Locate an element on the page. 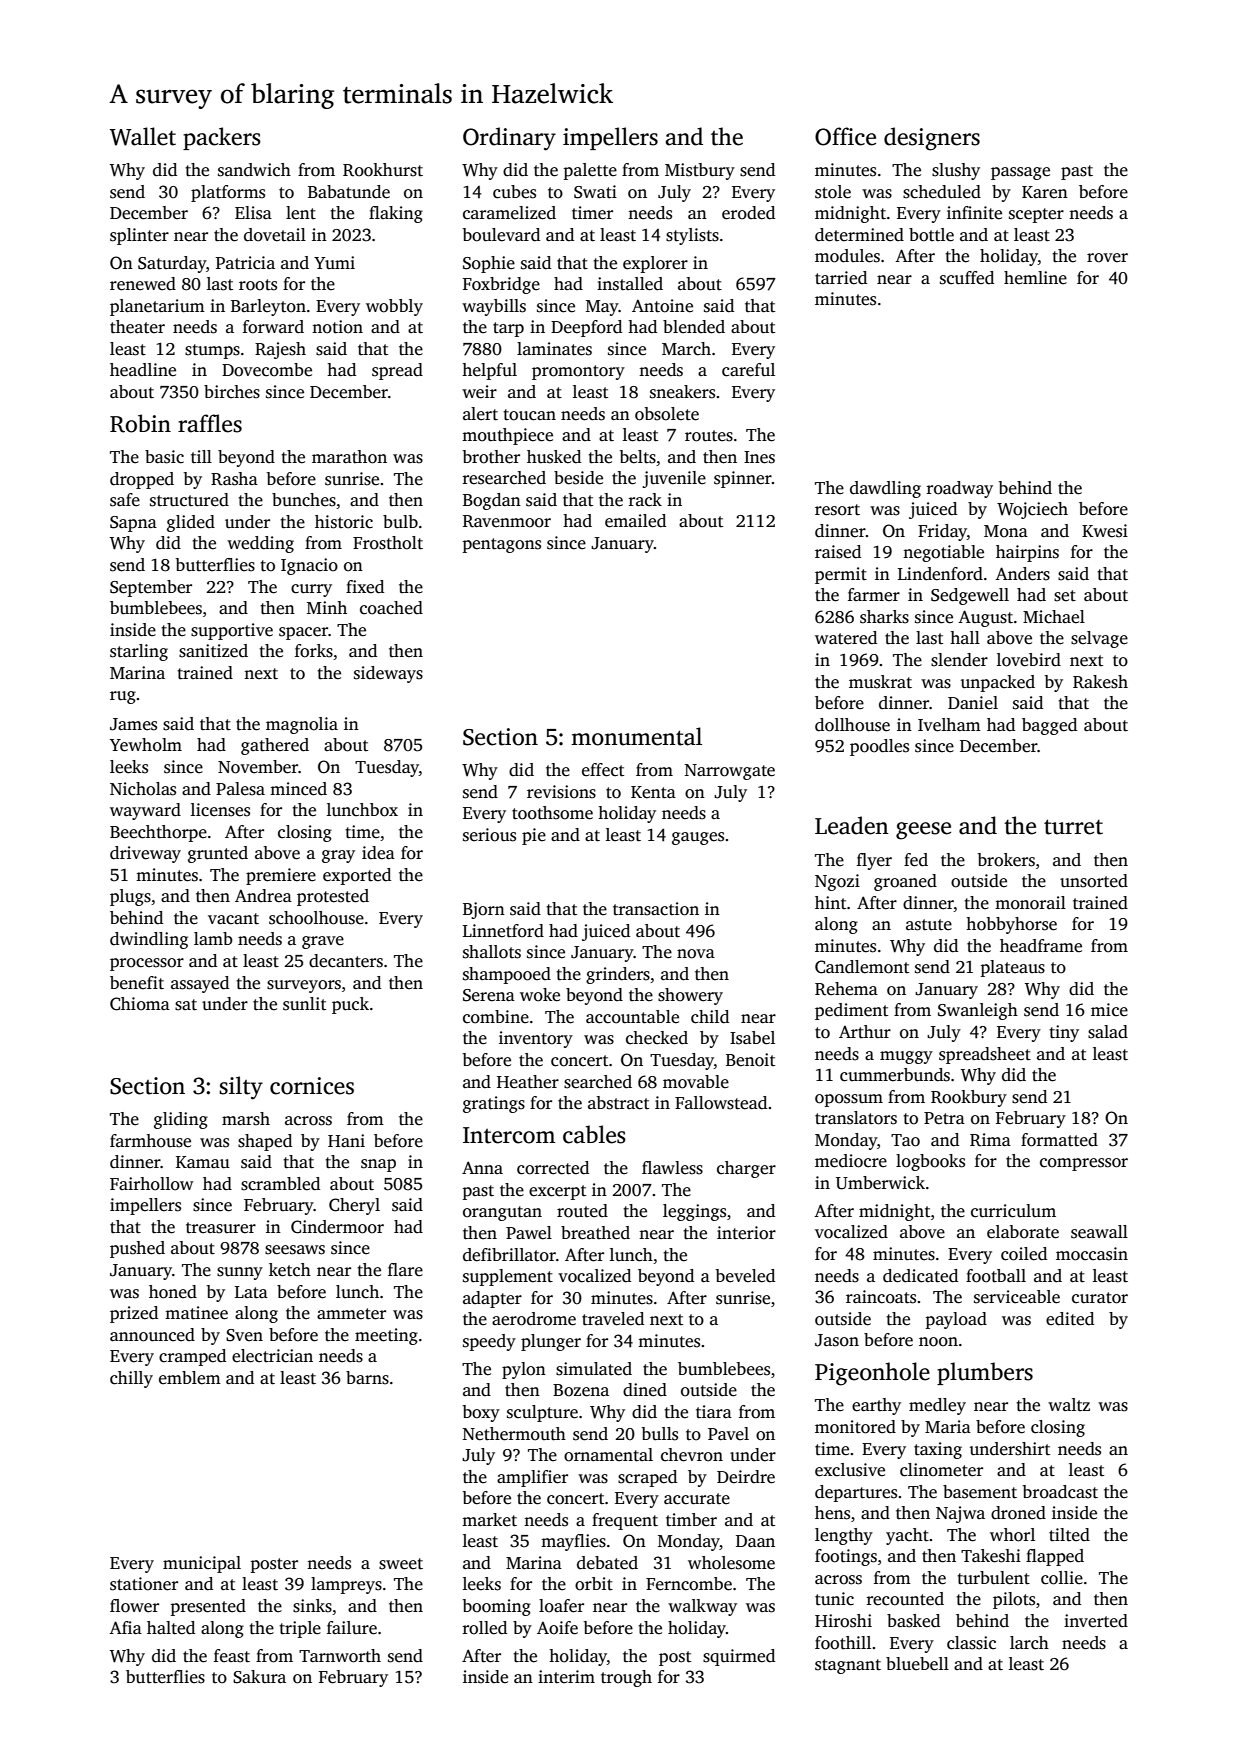 The width and height of the document is (1238, 1750). Rima is located at coordinates (990, 1140).
